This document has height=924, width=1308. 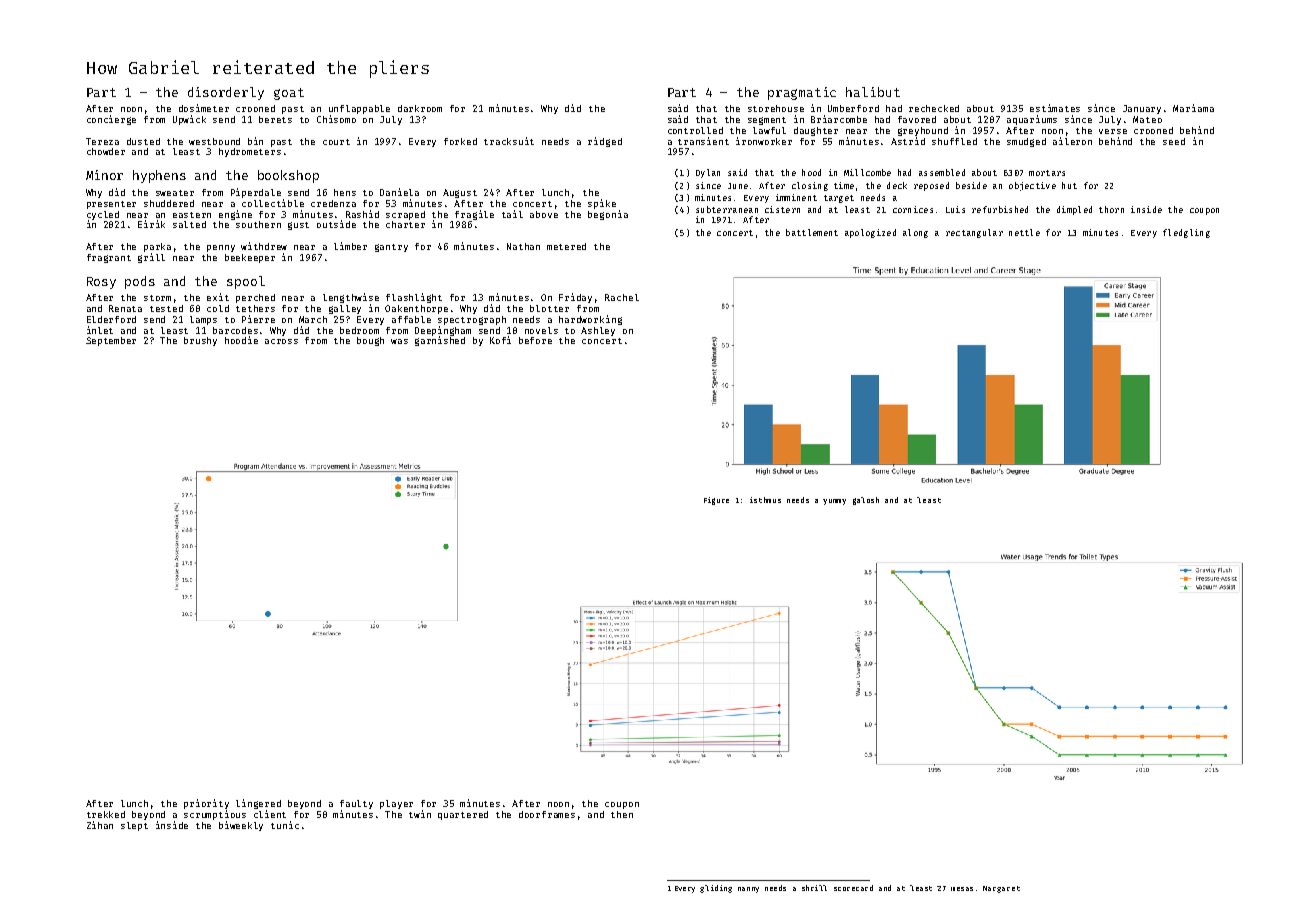 What do you see at coordinates (1001, 889) in the document?
I see `Margaret` at bounding box center [1001, 889].
